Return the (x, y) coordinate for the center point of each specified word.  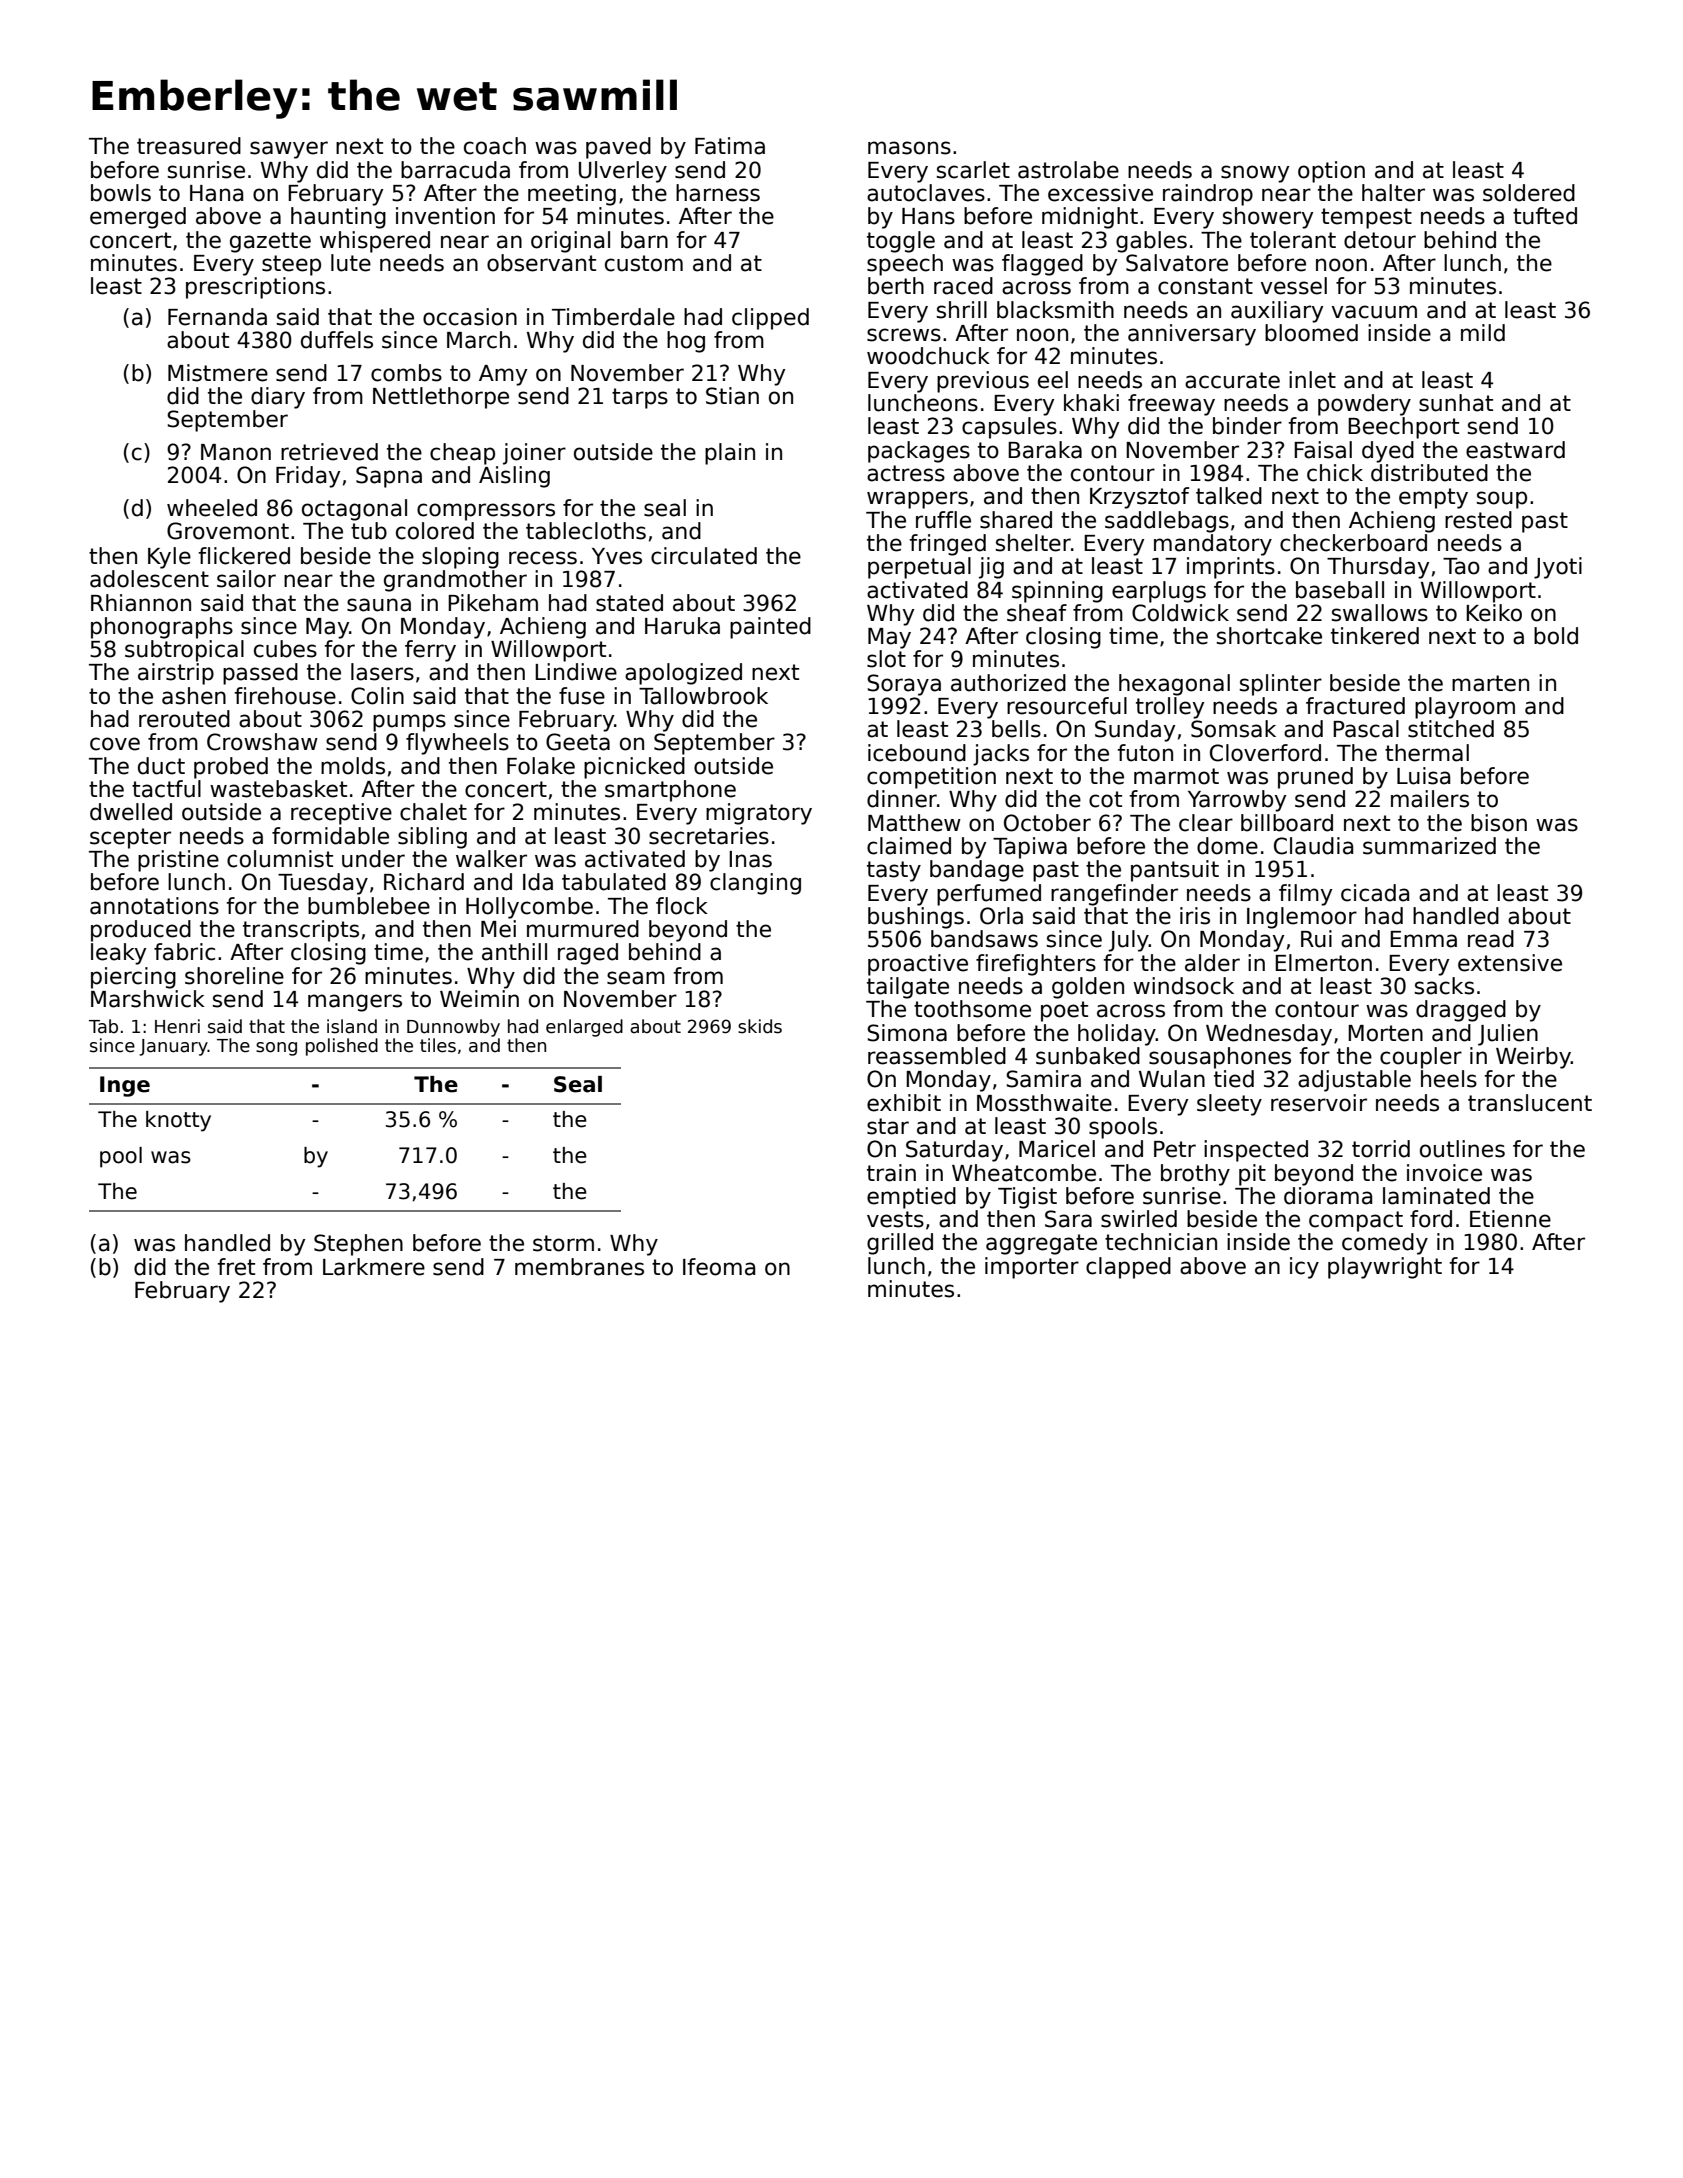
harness (718, 193)
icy (1304, 1268)
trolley (1170, 708)
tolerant (1293, 240)
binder (1247, 426)
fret (236, 1267)
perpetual (919, 568)
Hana (216, 193)
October (1047, 823)
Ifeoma (719, 1267)
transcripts (301, 931)
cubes (285, 649)
